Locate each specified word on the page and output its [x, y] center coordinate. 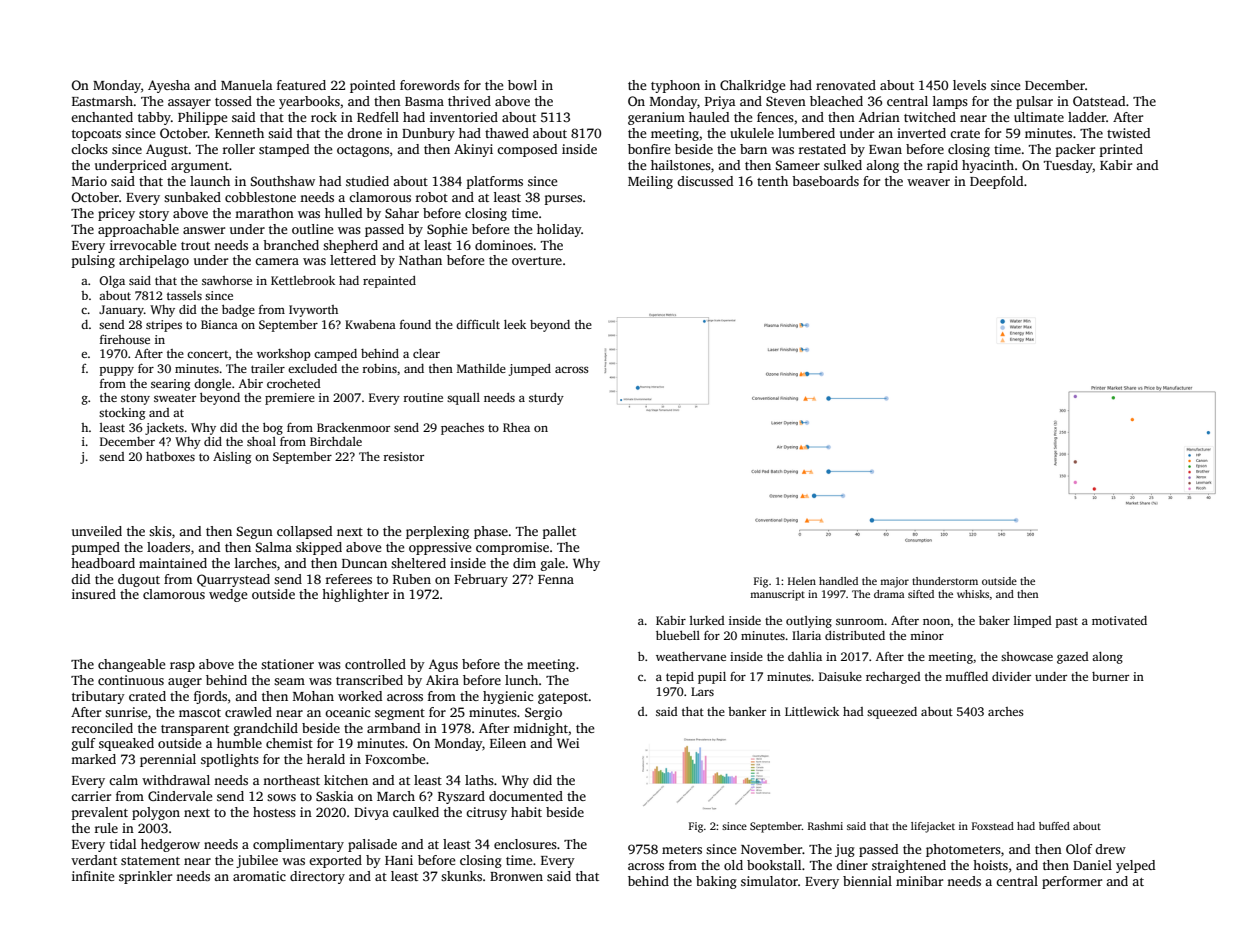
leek [515, 324]
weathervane [691, 656]
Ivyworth [313, 311]
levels [969, 85]
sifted [921, 594]
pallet [559, 532]
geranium [656, 118]
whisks [973, 594]
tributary [98, 697]
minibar [919, 881]
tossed [233, 101]
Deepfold [996, 182]
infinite [93, 876]
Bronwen [516, 876]
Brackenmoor [353, 427]
